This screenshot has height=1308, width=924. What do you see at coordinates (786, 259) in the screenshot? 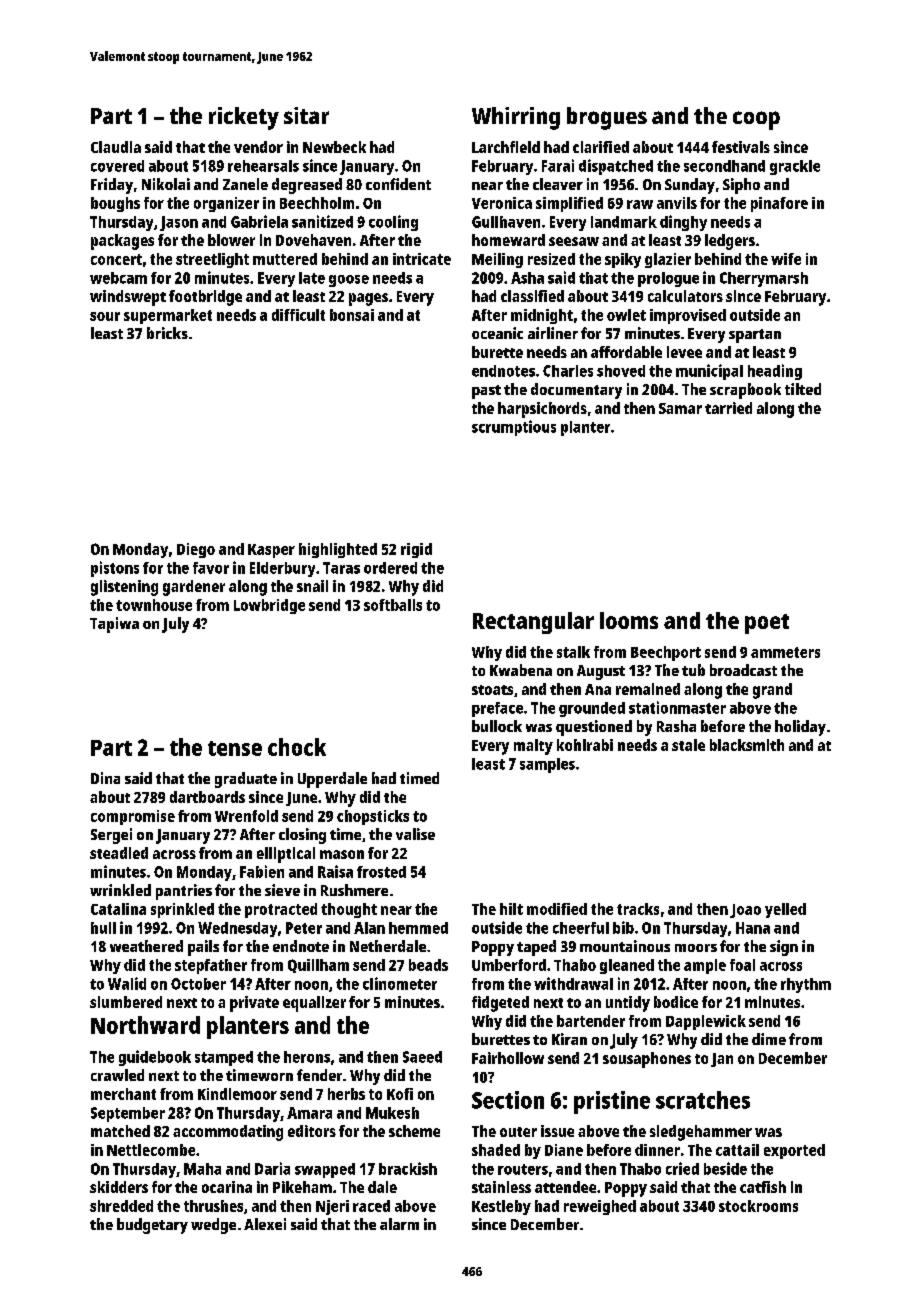
I see `wife` at bounding box center [786, 259].
